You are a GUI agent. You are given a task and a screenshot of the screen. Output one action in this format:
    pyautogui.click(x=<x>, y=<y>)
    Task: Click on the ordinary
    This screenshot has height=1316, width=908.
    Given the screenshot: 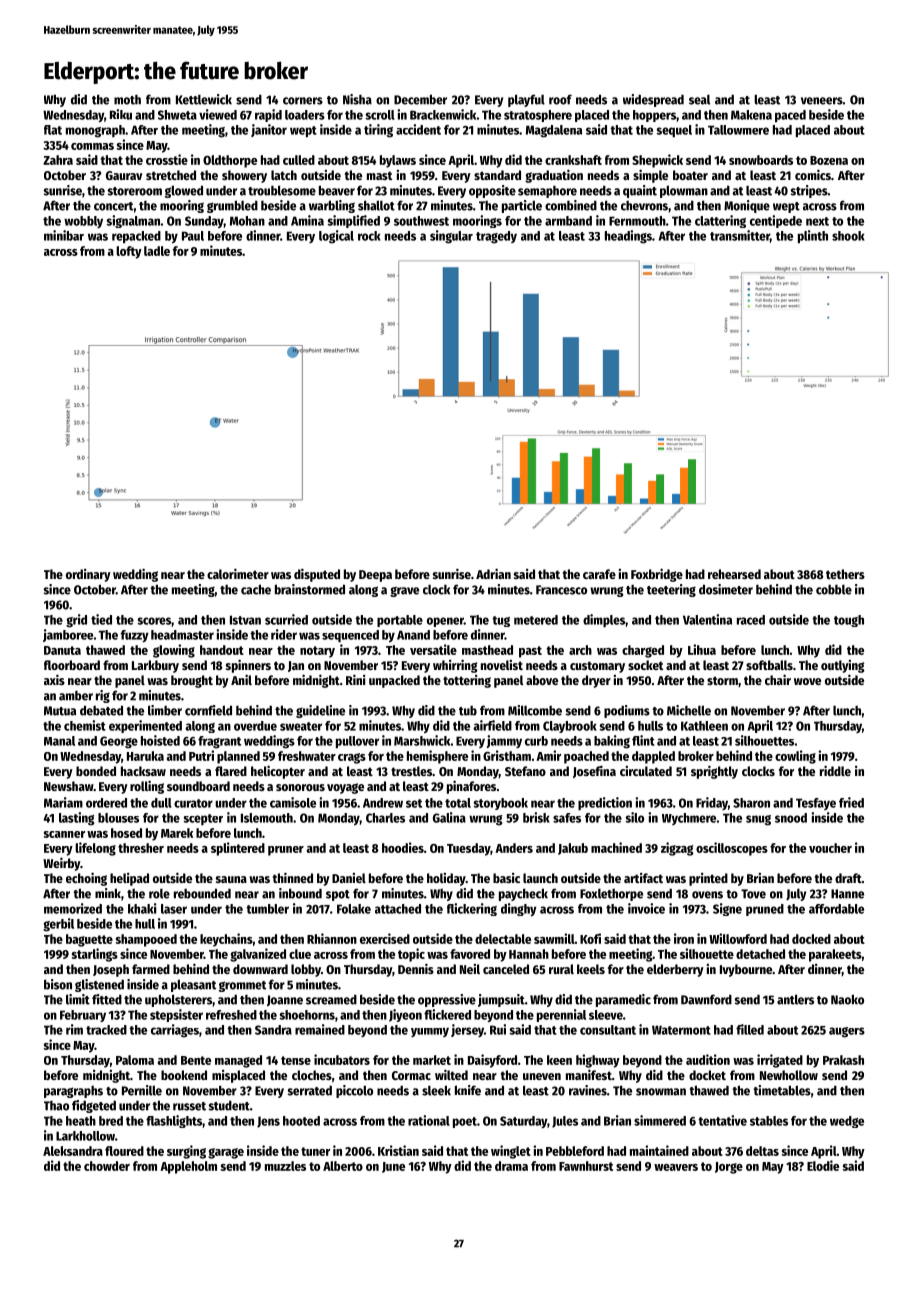 What is the action you would take?
    pyautogui.click(x=88, y=575)
